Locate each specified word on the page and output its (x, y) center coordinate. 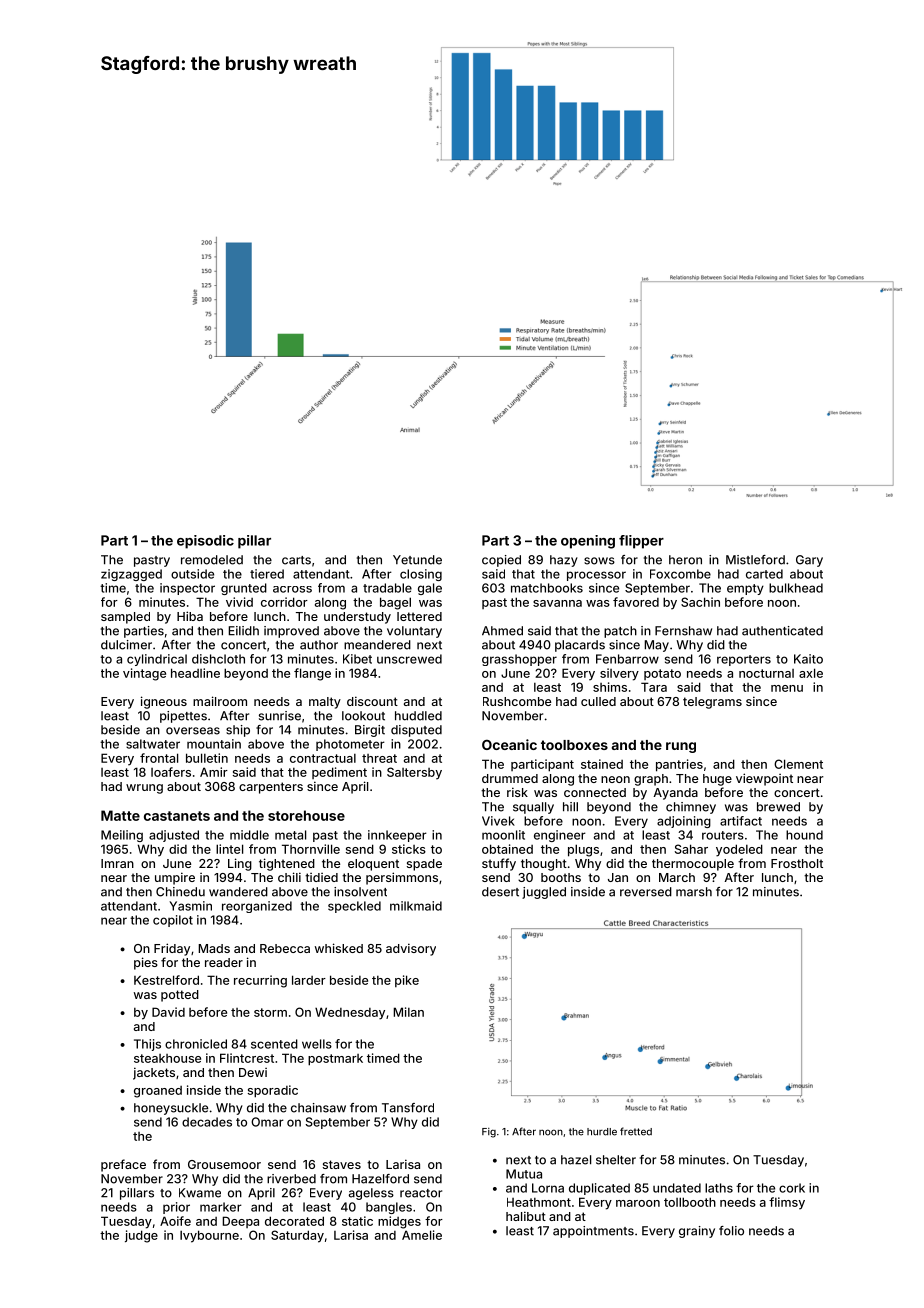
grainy (697, 1232)
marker (221, 1207)
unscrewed (409, 659)
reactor (421, 1193)
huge (717, 780)
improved (291, 632)
